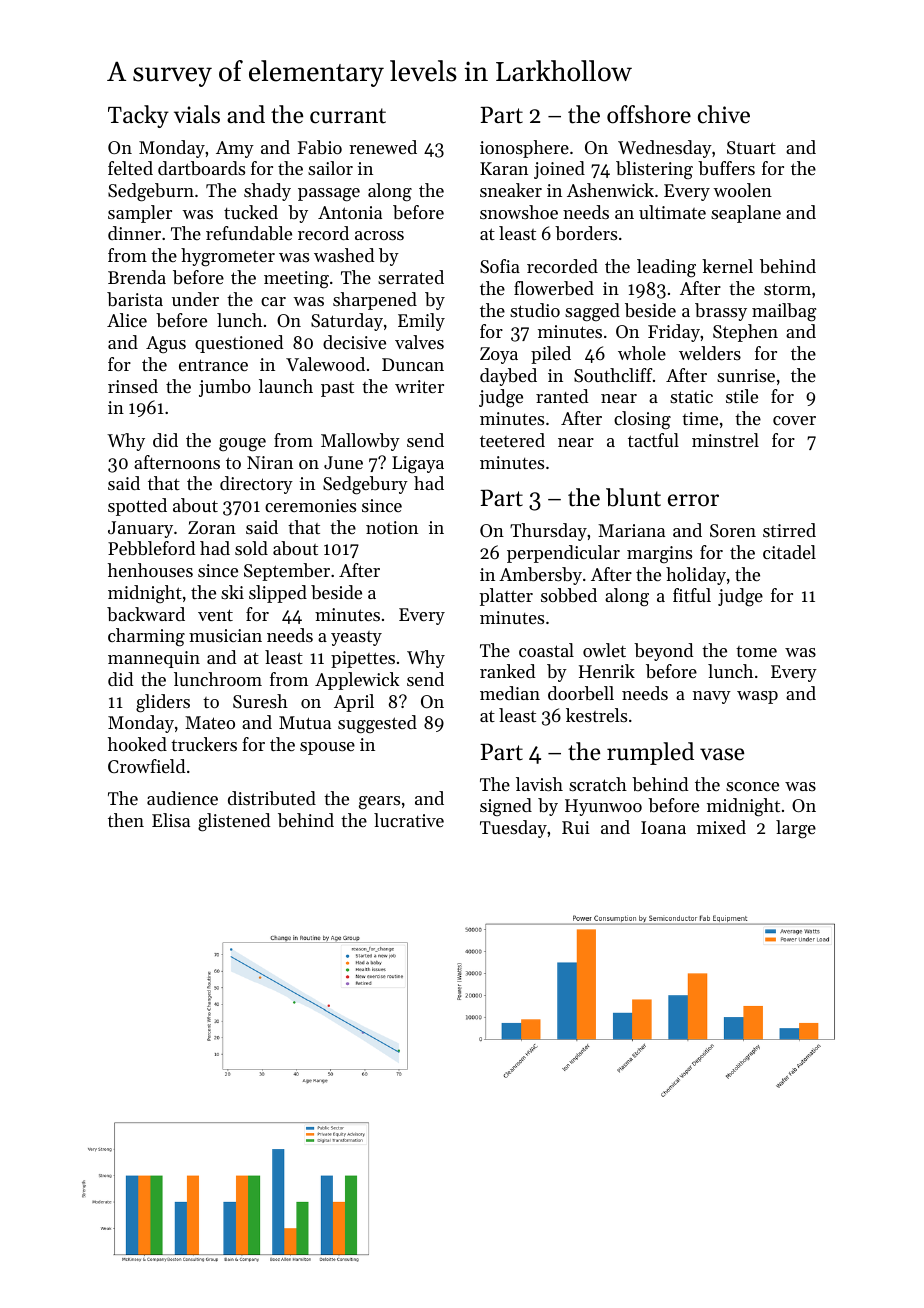 This screenshot has height=1308, width=924. Describe the element at coordinates (350, 212) in the screenshot. I see `Antonia` at that location.
